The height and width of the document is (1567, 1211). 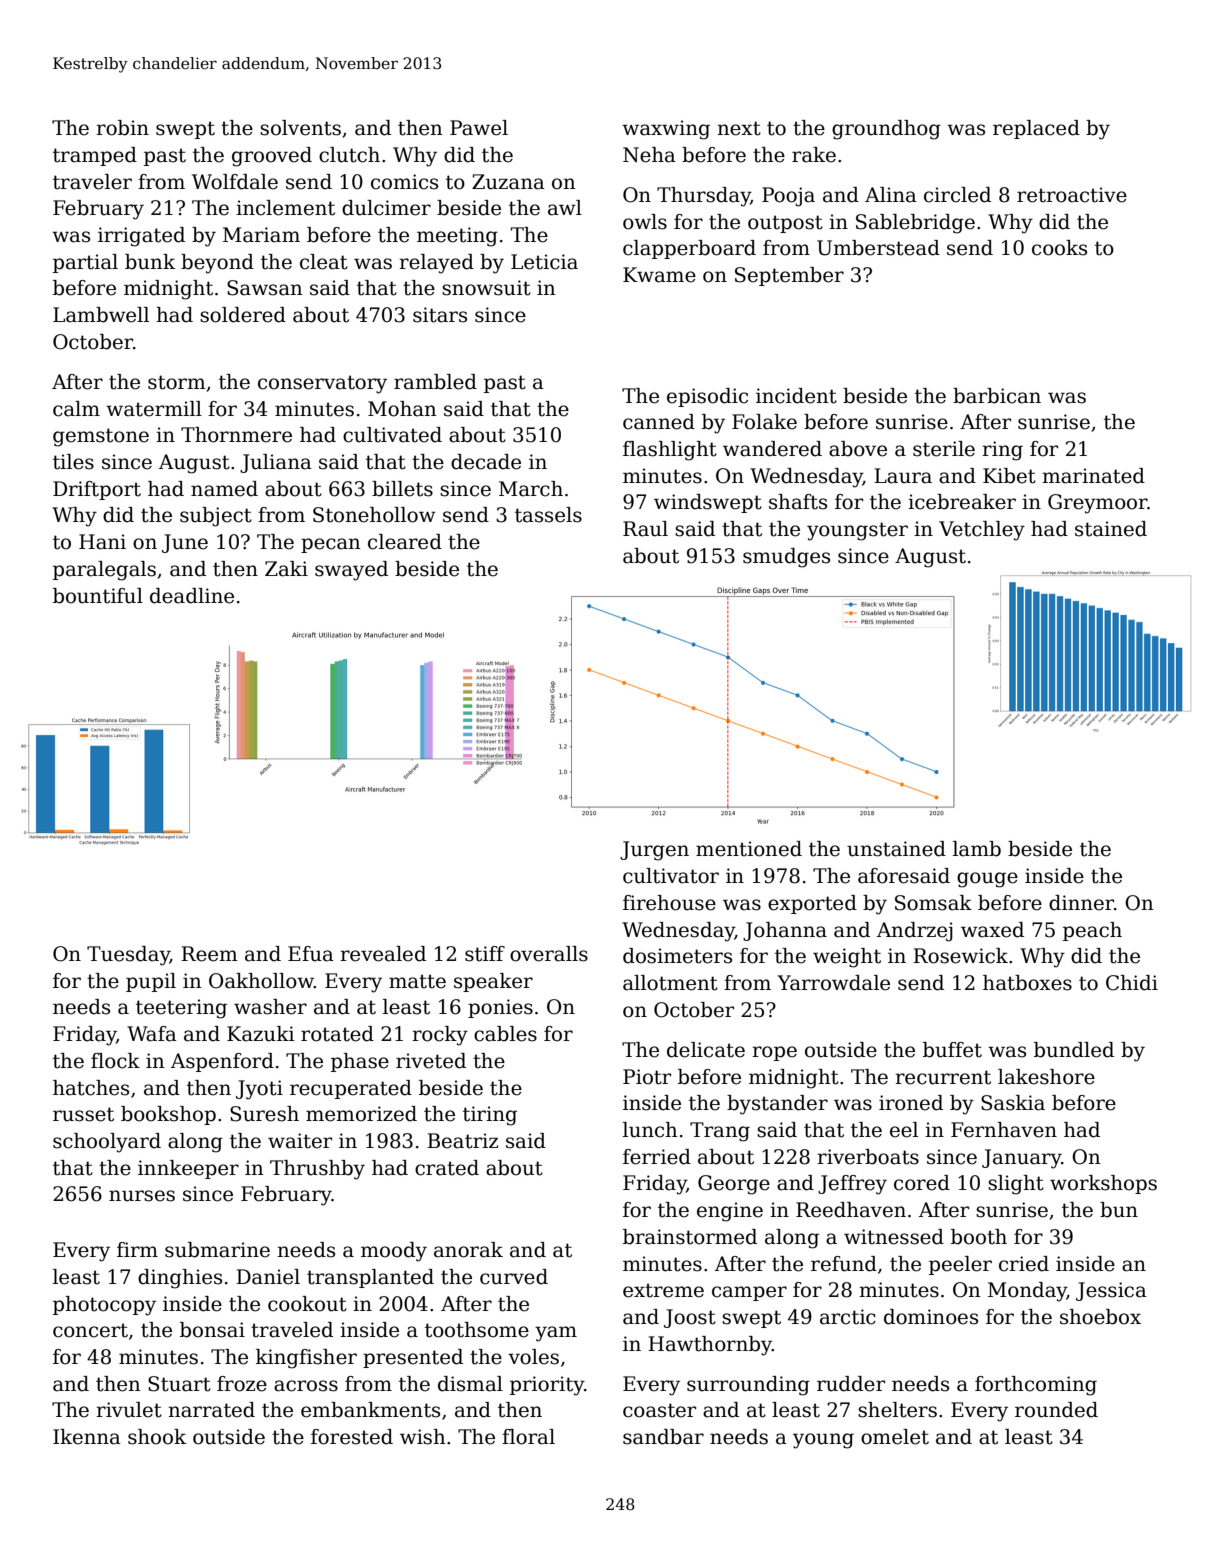 What do you see at coordinates (1081, 903) in the document?
I see `dinner` at bounding box center [1081, 903].
